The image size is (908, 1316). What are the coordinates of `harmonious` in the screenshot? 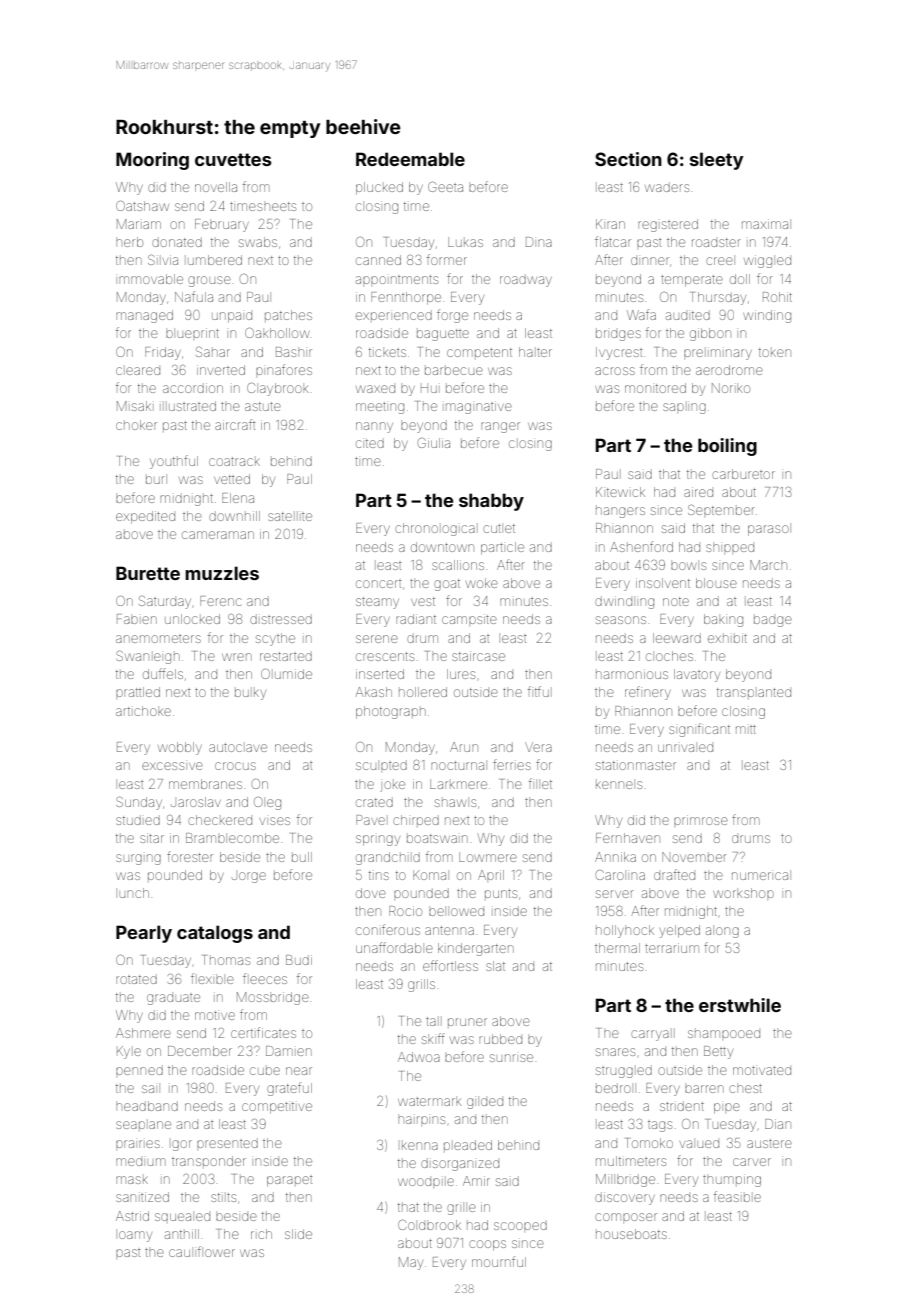 It's located at (632, 674).
